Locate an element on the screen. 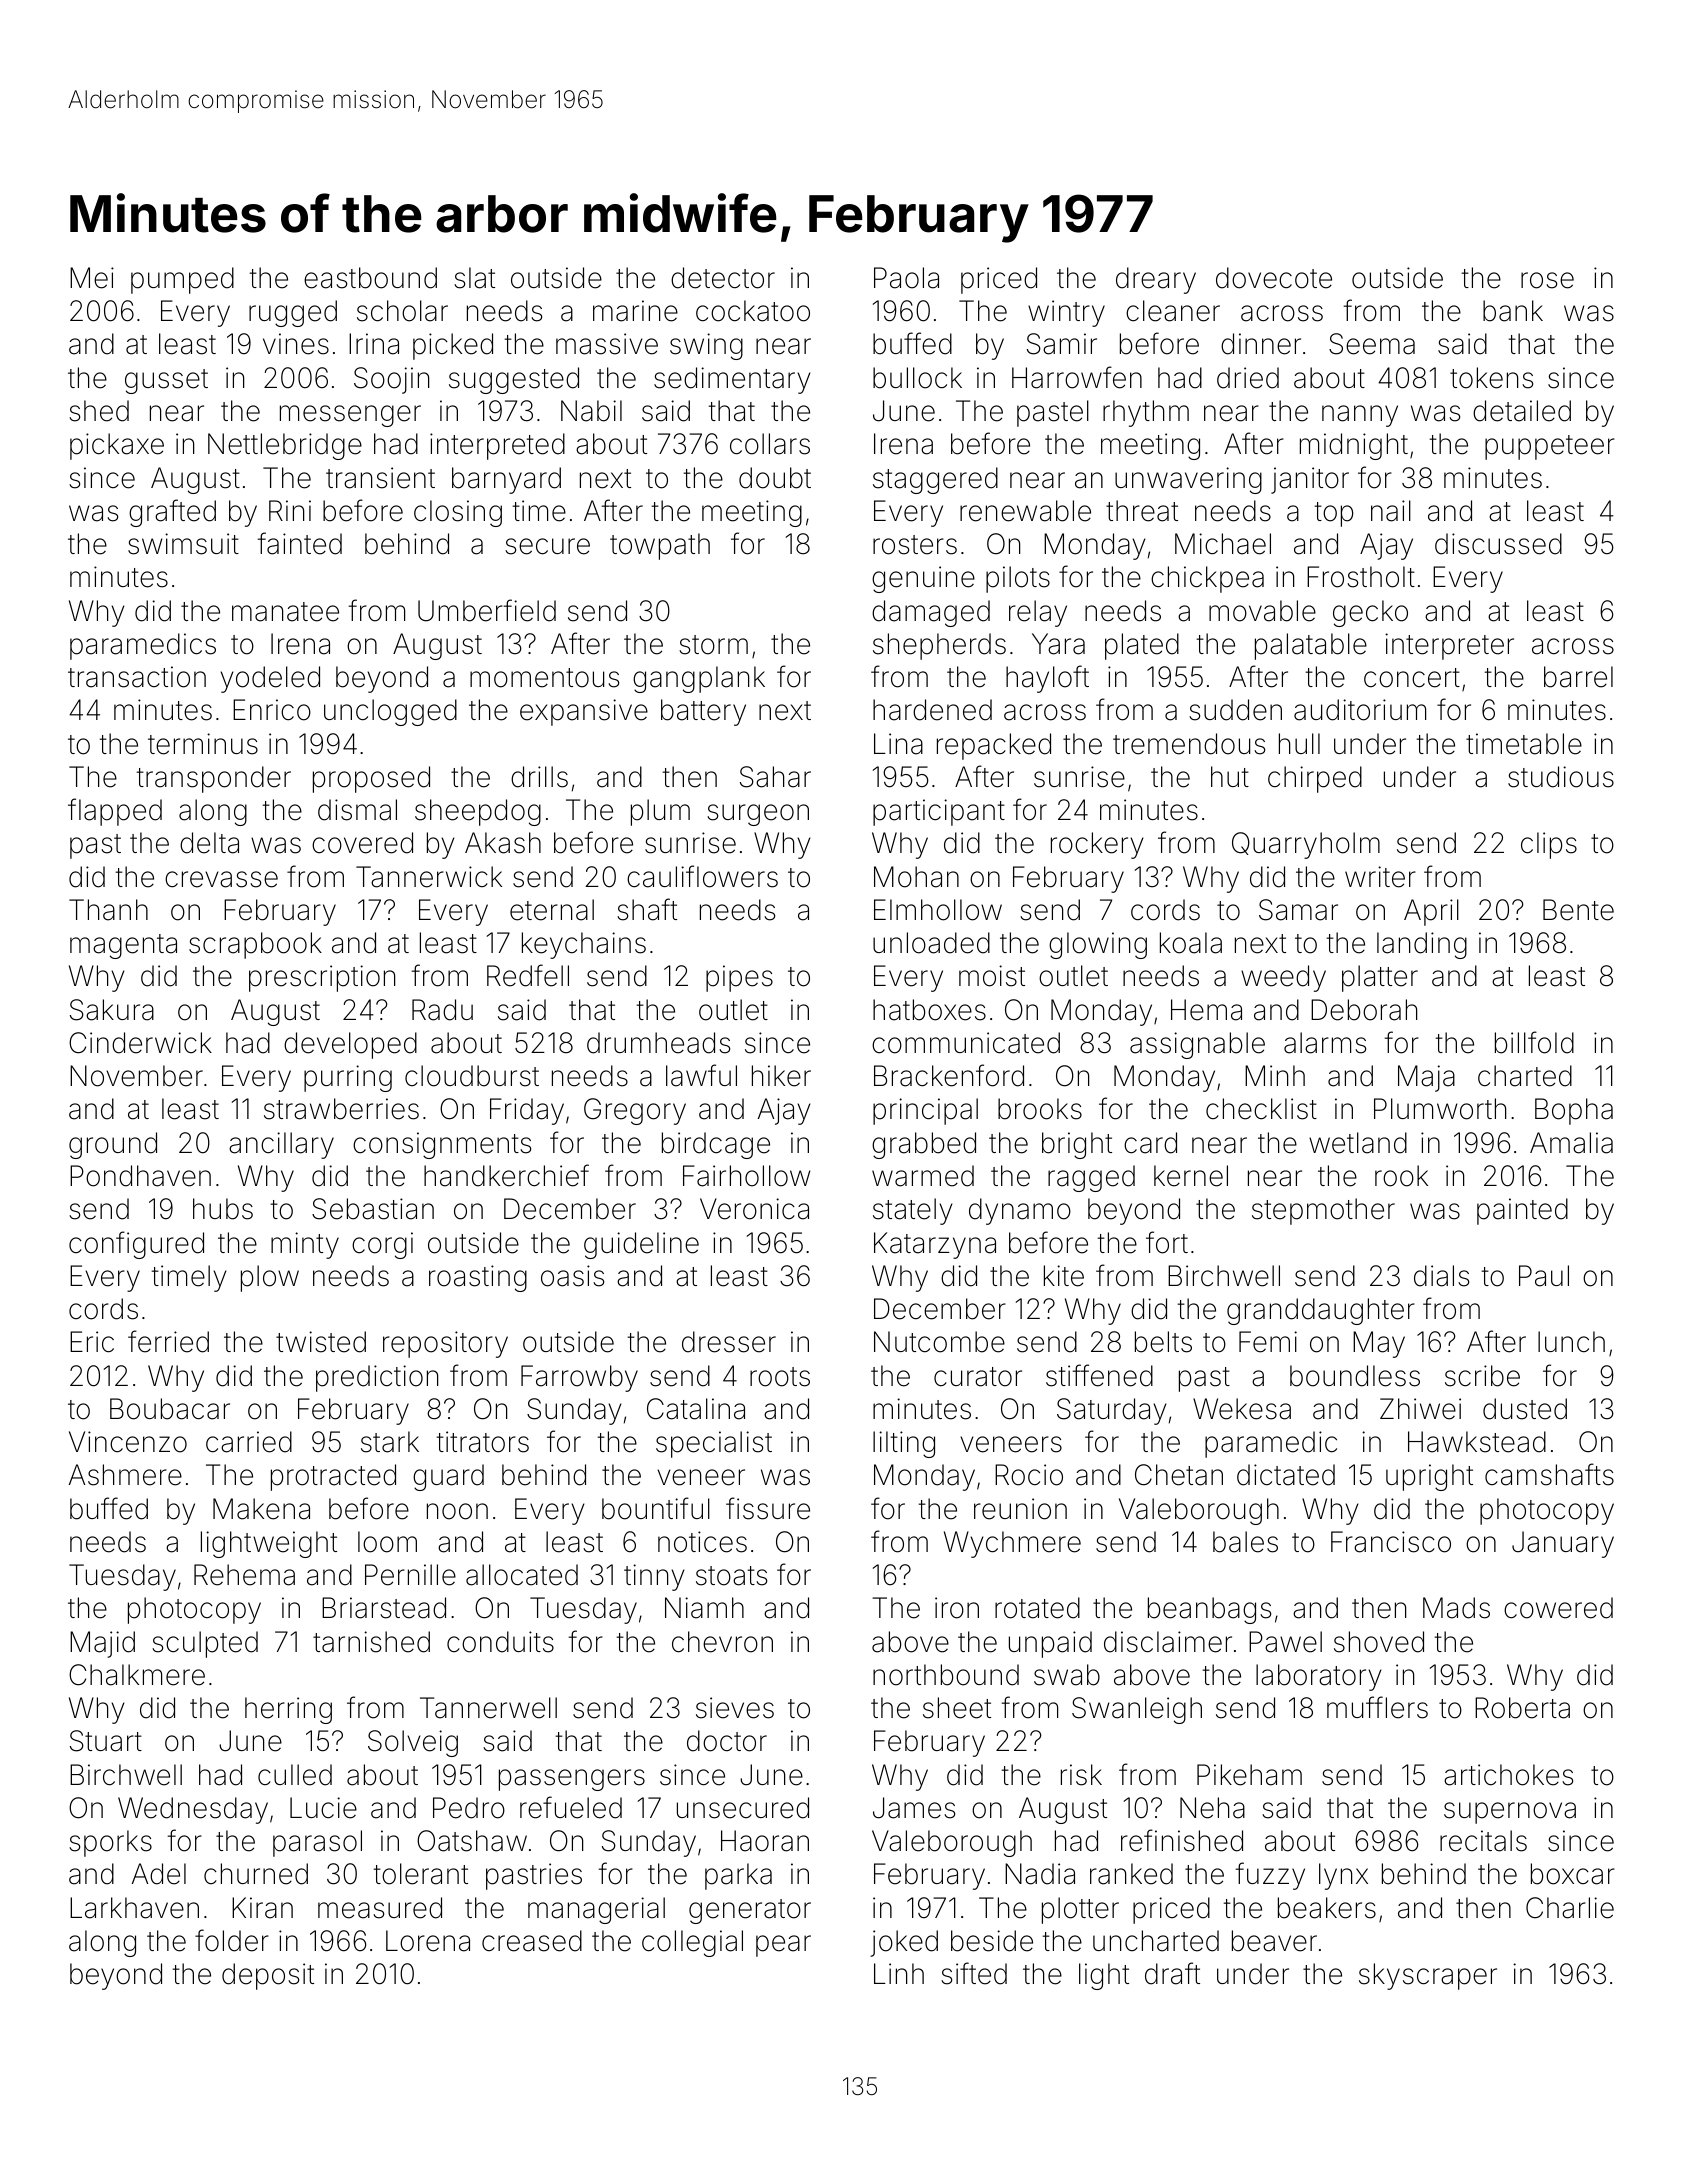  Stuart is located at coordinates (106, 1741).
